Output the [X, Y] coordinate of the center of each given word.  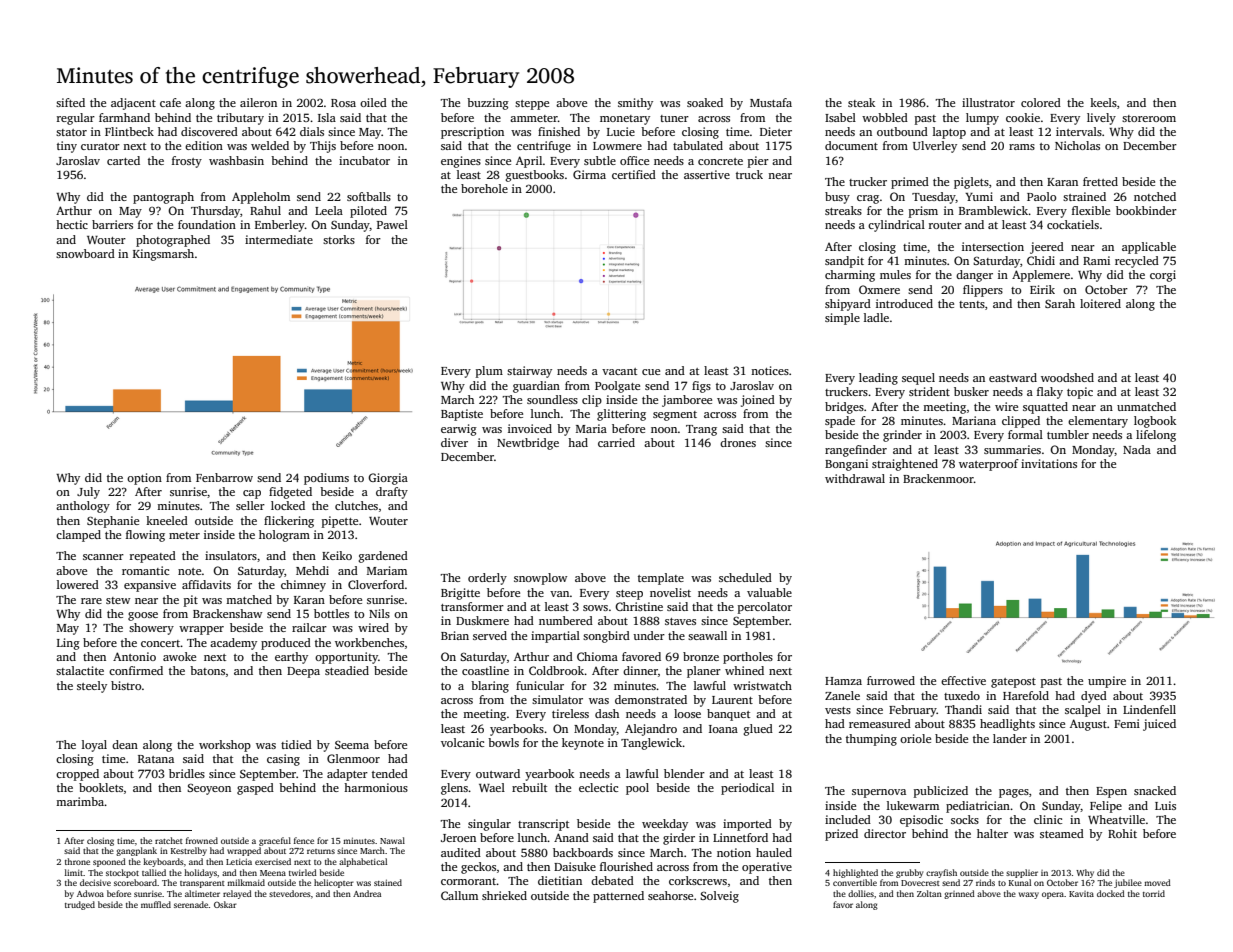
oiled [373, 102]
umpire [1107, 682]
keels [1103, 102]
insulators [231, 555]
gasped [255, 789]
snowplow [540, 579]
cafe [170, 102]
